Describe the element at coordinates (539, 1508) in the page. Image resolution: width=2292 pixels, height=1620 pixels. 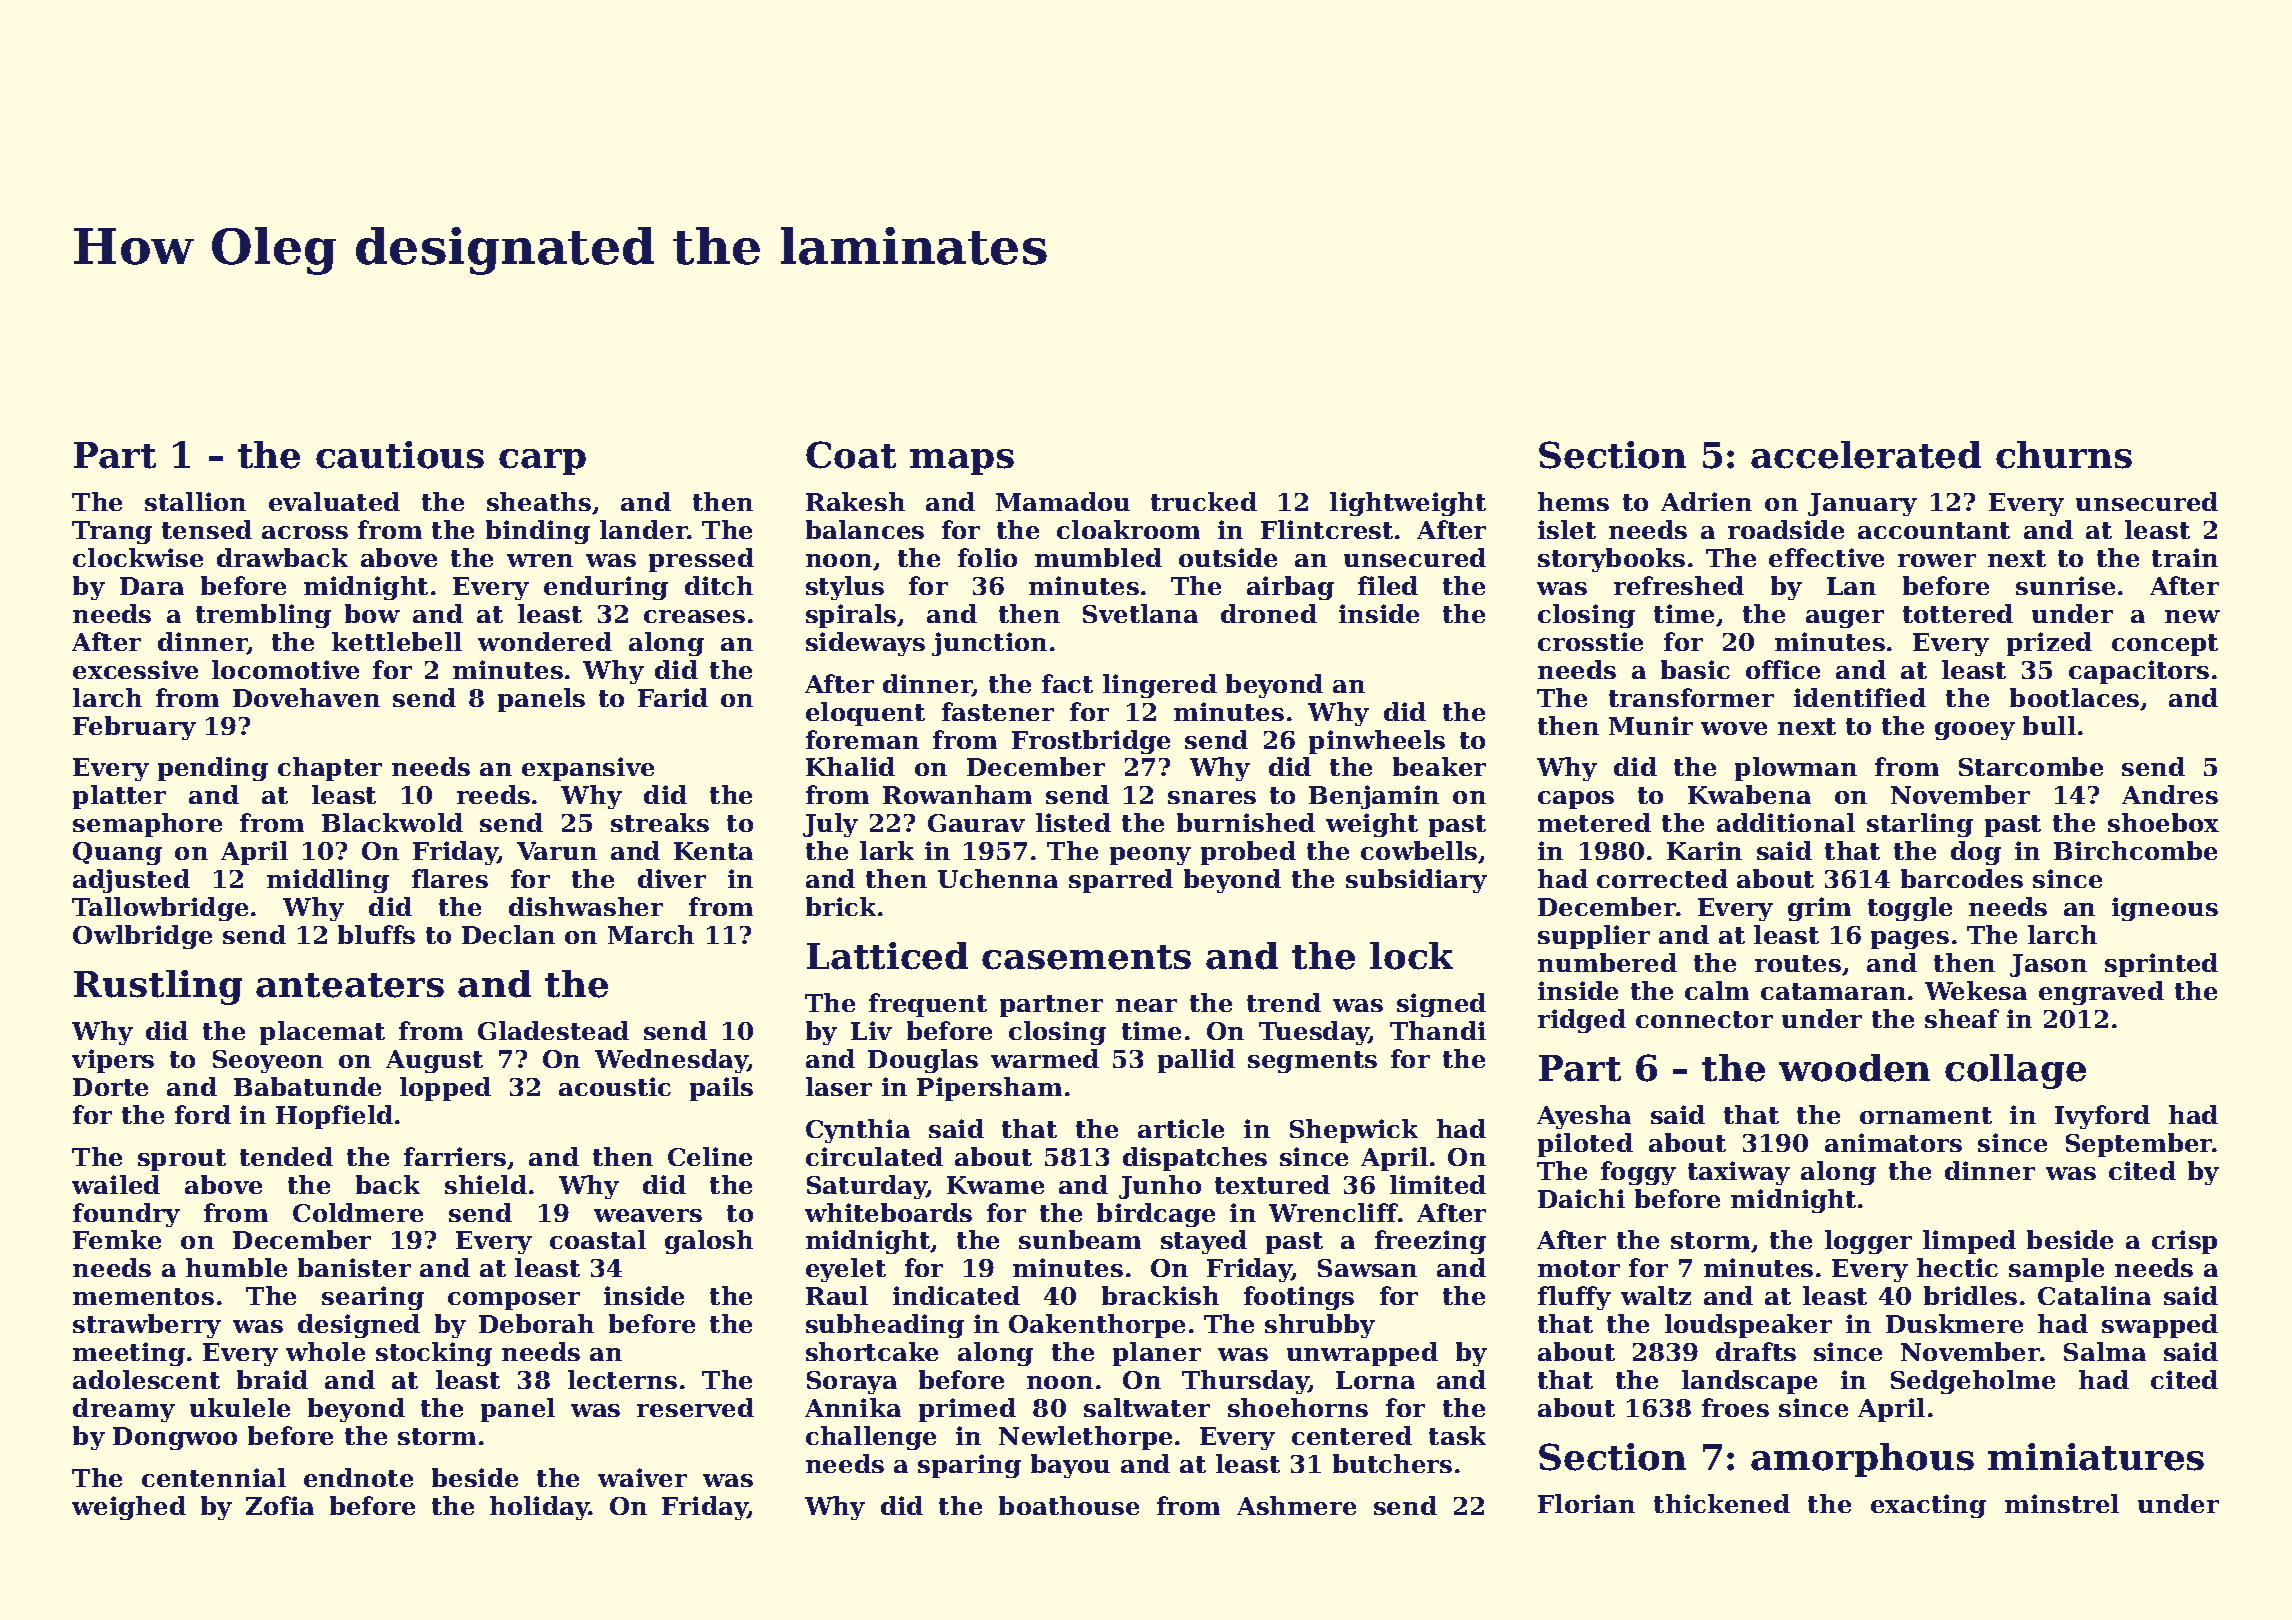
I see `holiday` at that location.
